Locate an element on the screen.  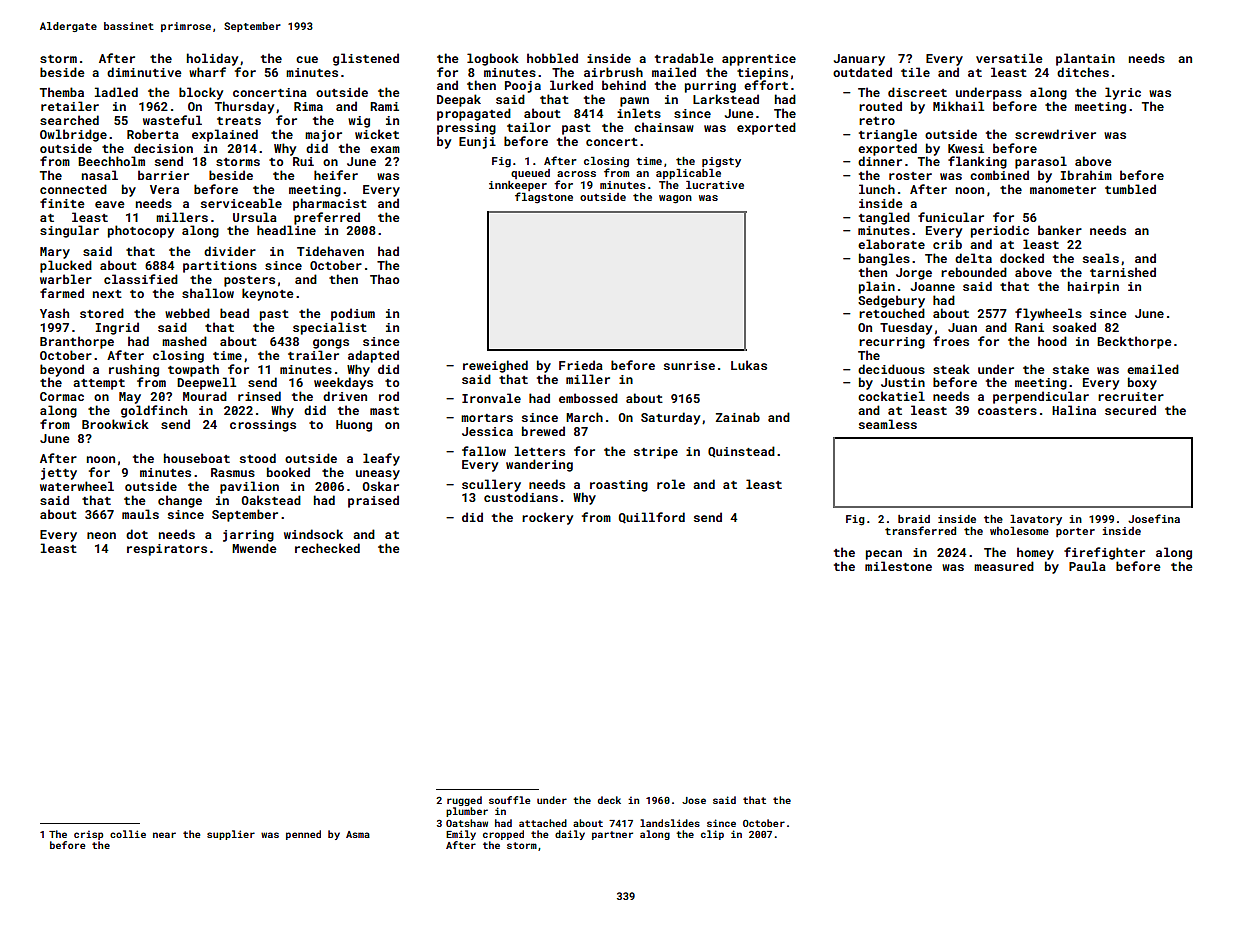
mortars is located at coordinates (487, 418).
